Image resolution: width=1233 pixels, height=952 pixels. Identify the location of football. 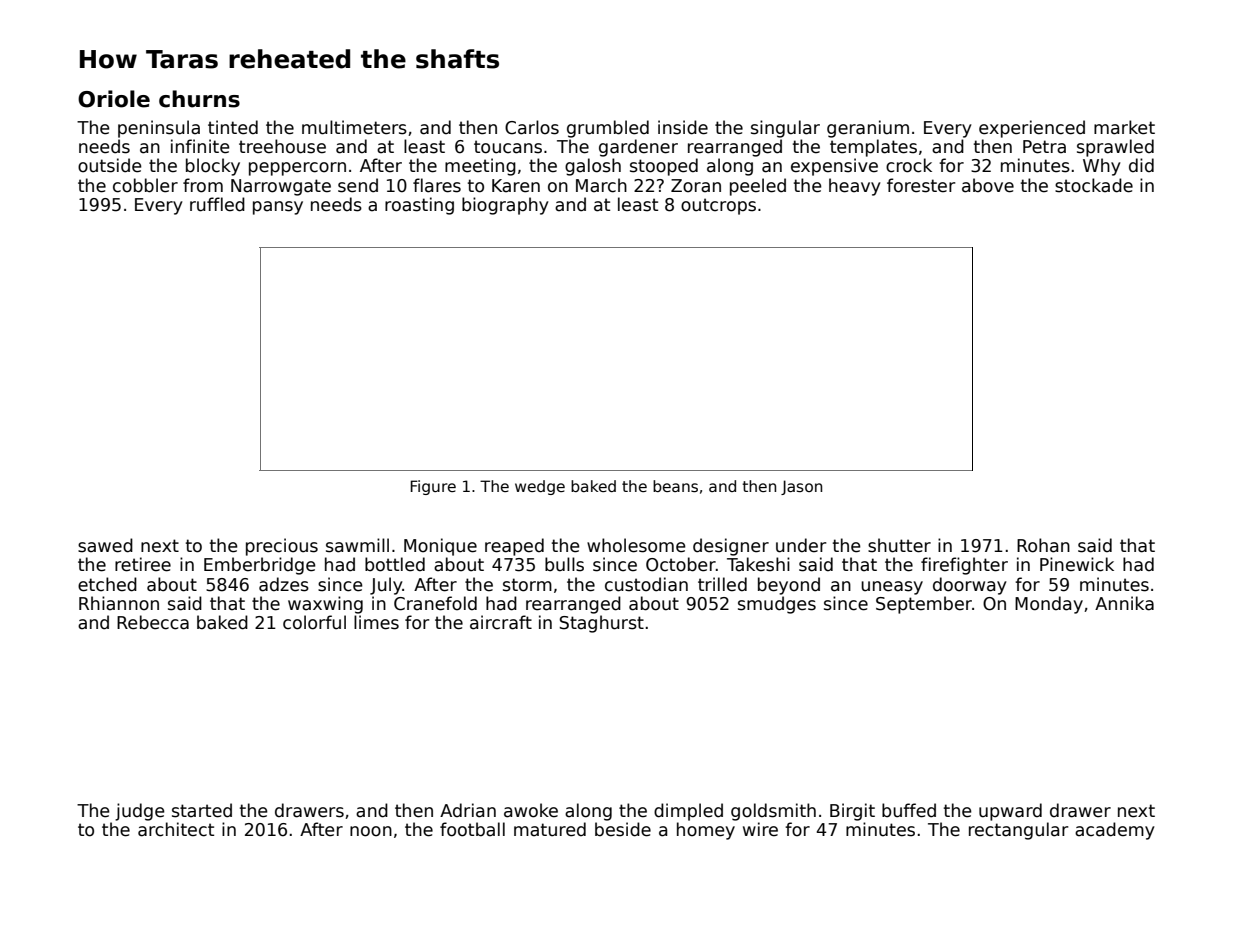
(472, 829).
